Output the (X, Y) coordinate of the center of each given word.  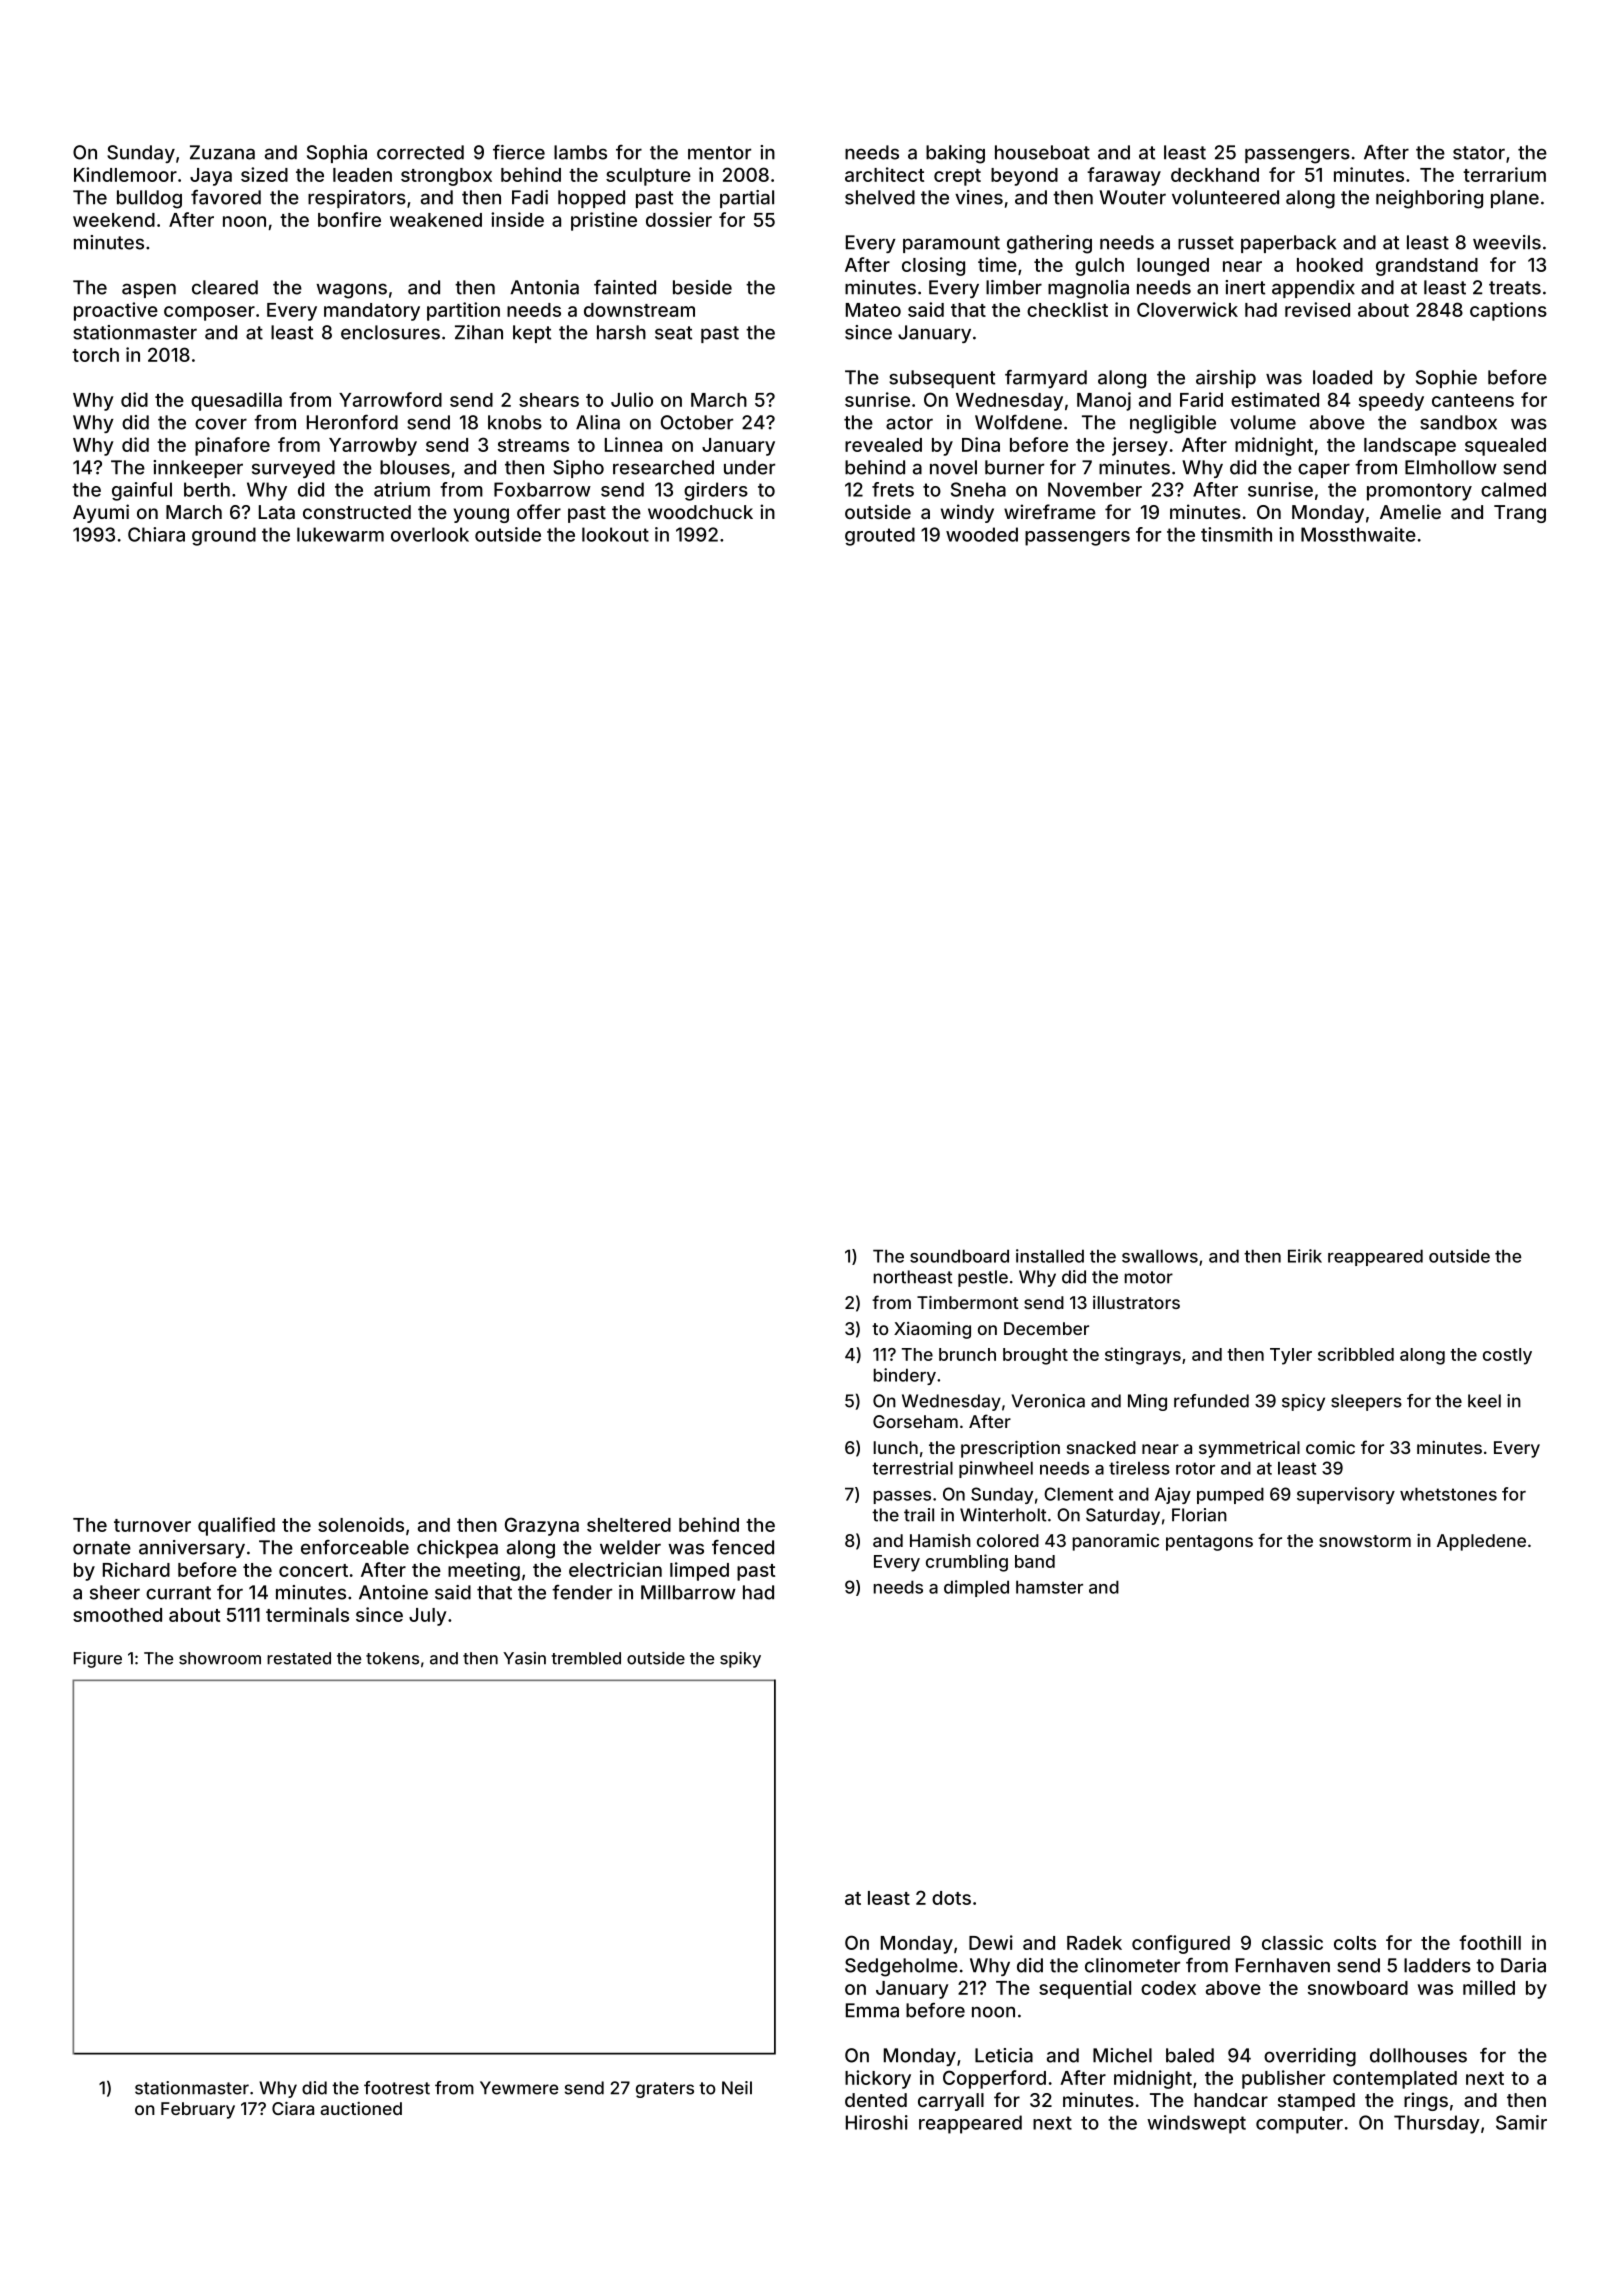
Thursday (1437, 2124)
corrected (420, 152)
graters (665, 2090)
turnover (152, 1525)
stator (1479, 153)
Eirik (1305, 1256)
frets (893, 489)
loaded (1342, 377)
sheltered (629, 1525)
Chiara (156, 534)
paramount (951, 244)
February (198, 2110)
